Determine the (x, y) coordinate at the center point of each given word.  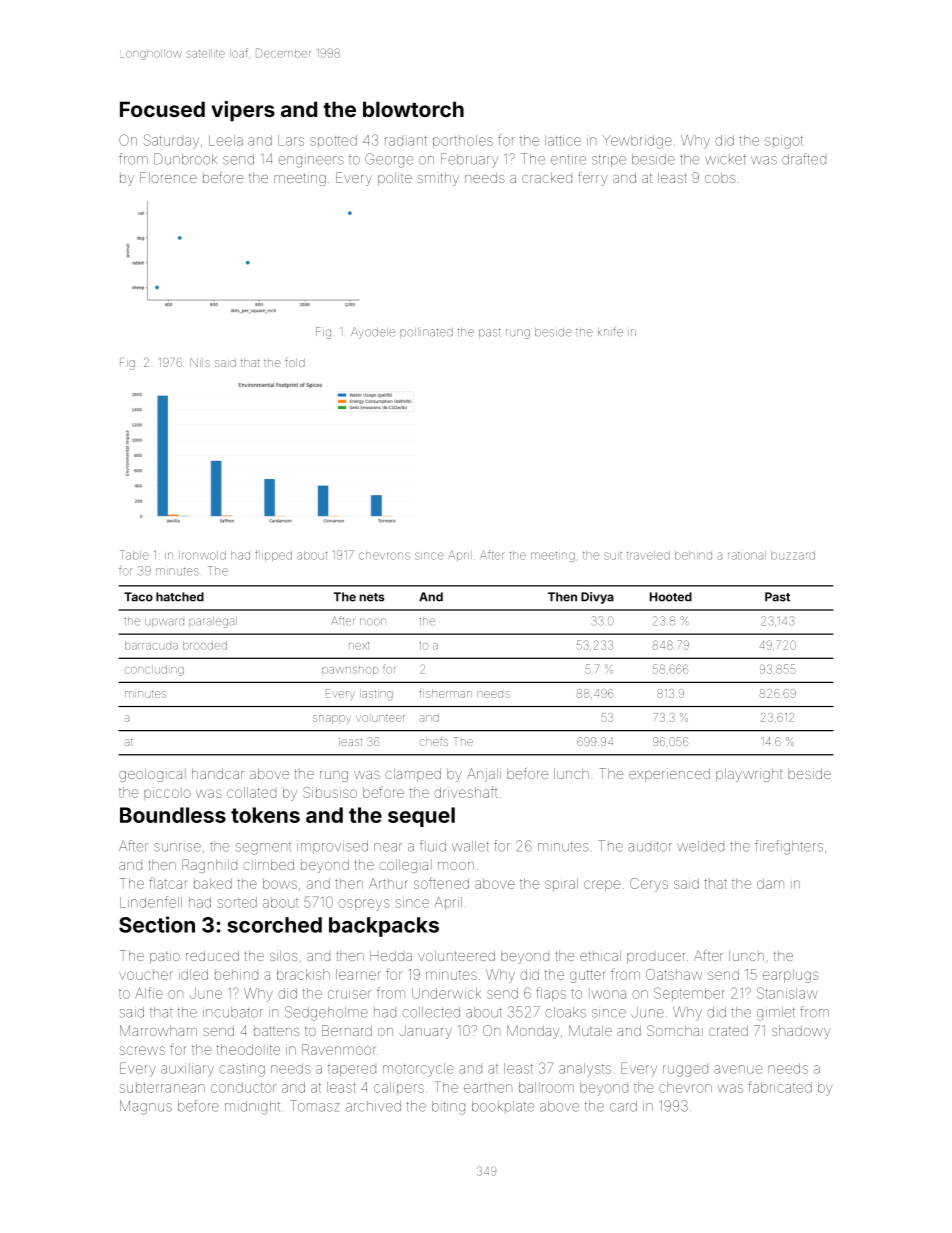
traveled (648, 555)
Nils (200, 362)
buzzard (793, 555)
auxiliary (187, 1070)
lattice (563, 140)
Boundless (173, 815)
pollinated (426, 332)
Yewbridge (637, 142)
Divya (597, 598)
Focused (162, 109)
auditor (650, 846)
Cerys (649, 885)
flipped (273, 556)
